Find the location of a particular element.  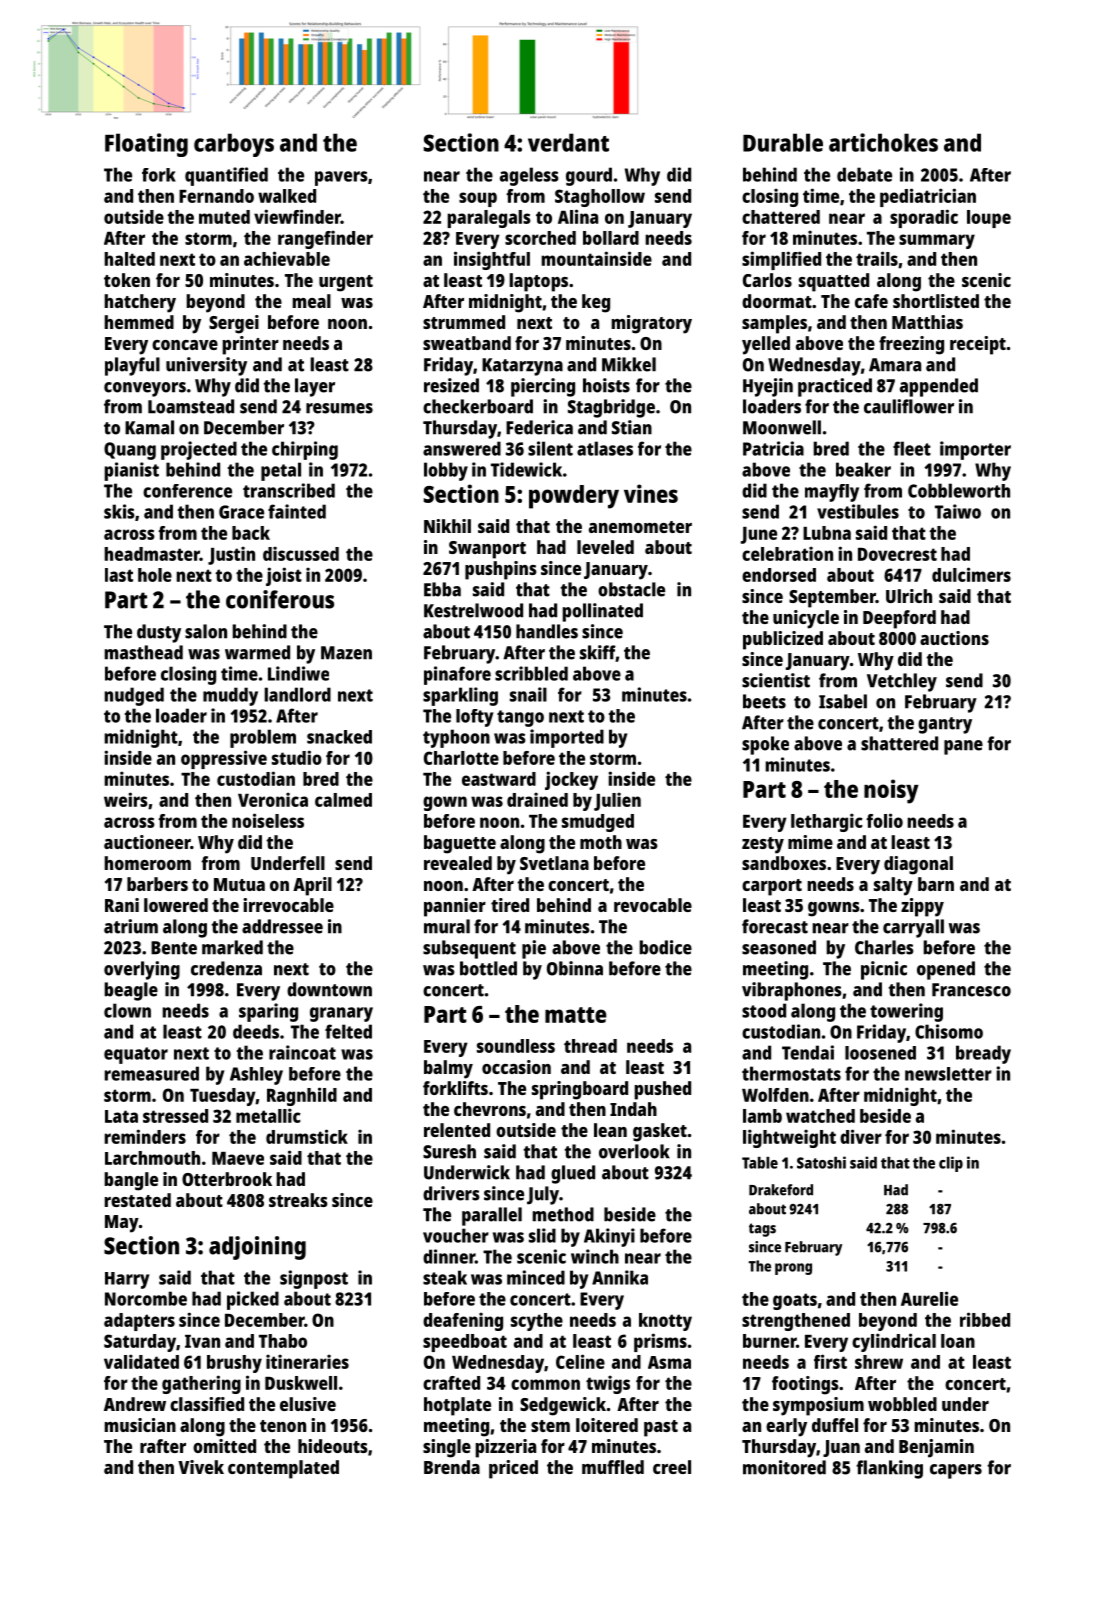

Satoshi is located at coordinates (821, 1162).
